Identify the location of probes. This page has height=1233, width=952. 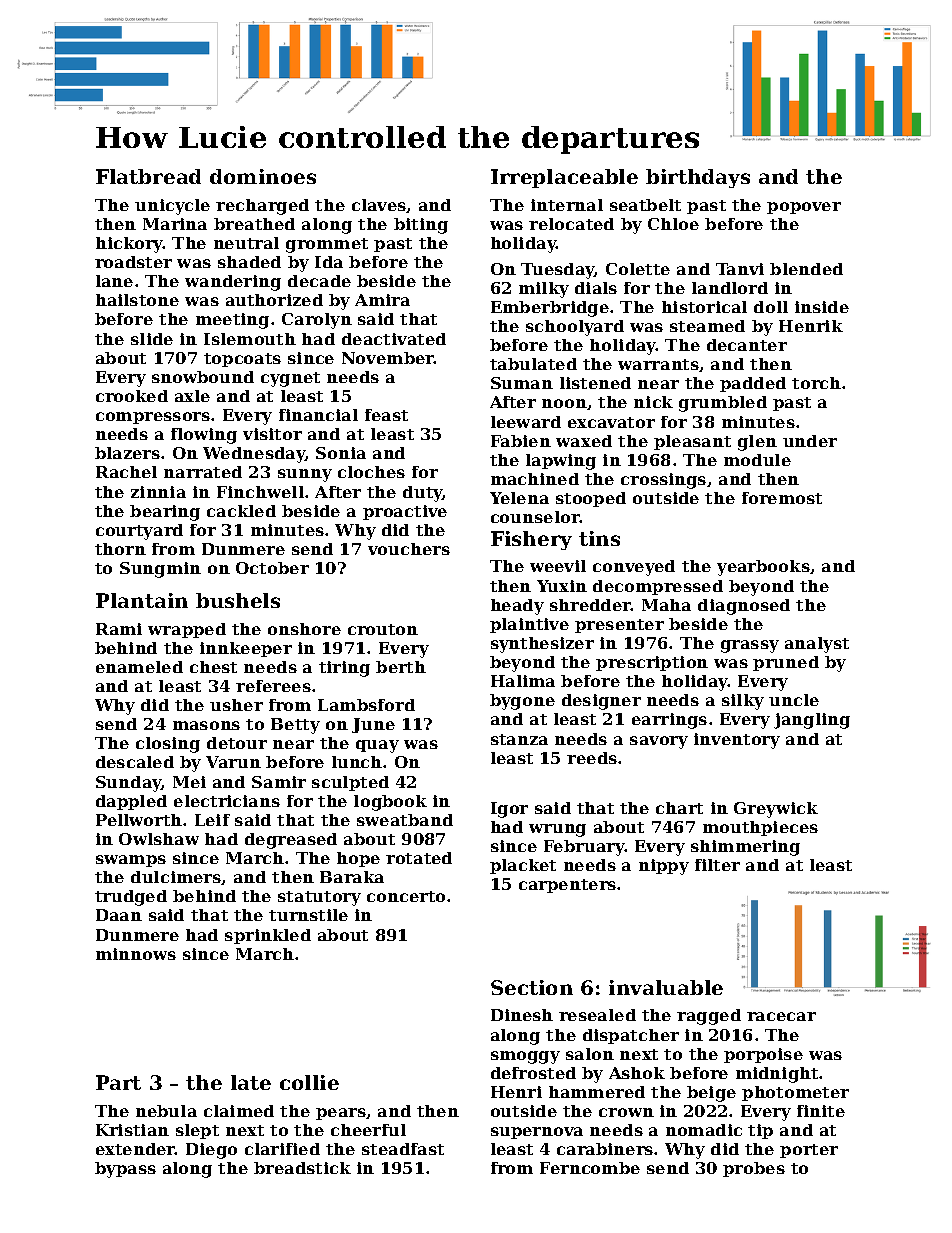
(754, 1169).
